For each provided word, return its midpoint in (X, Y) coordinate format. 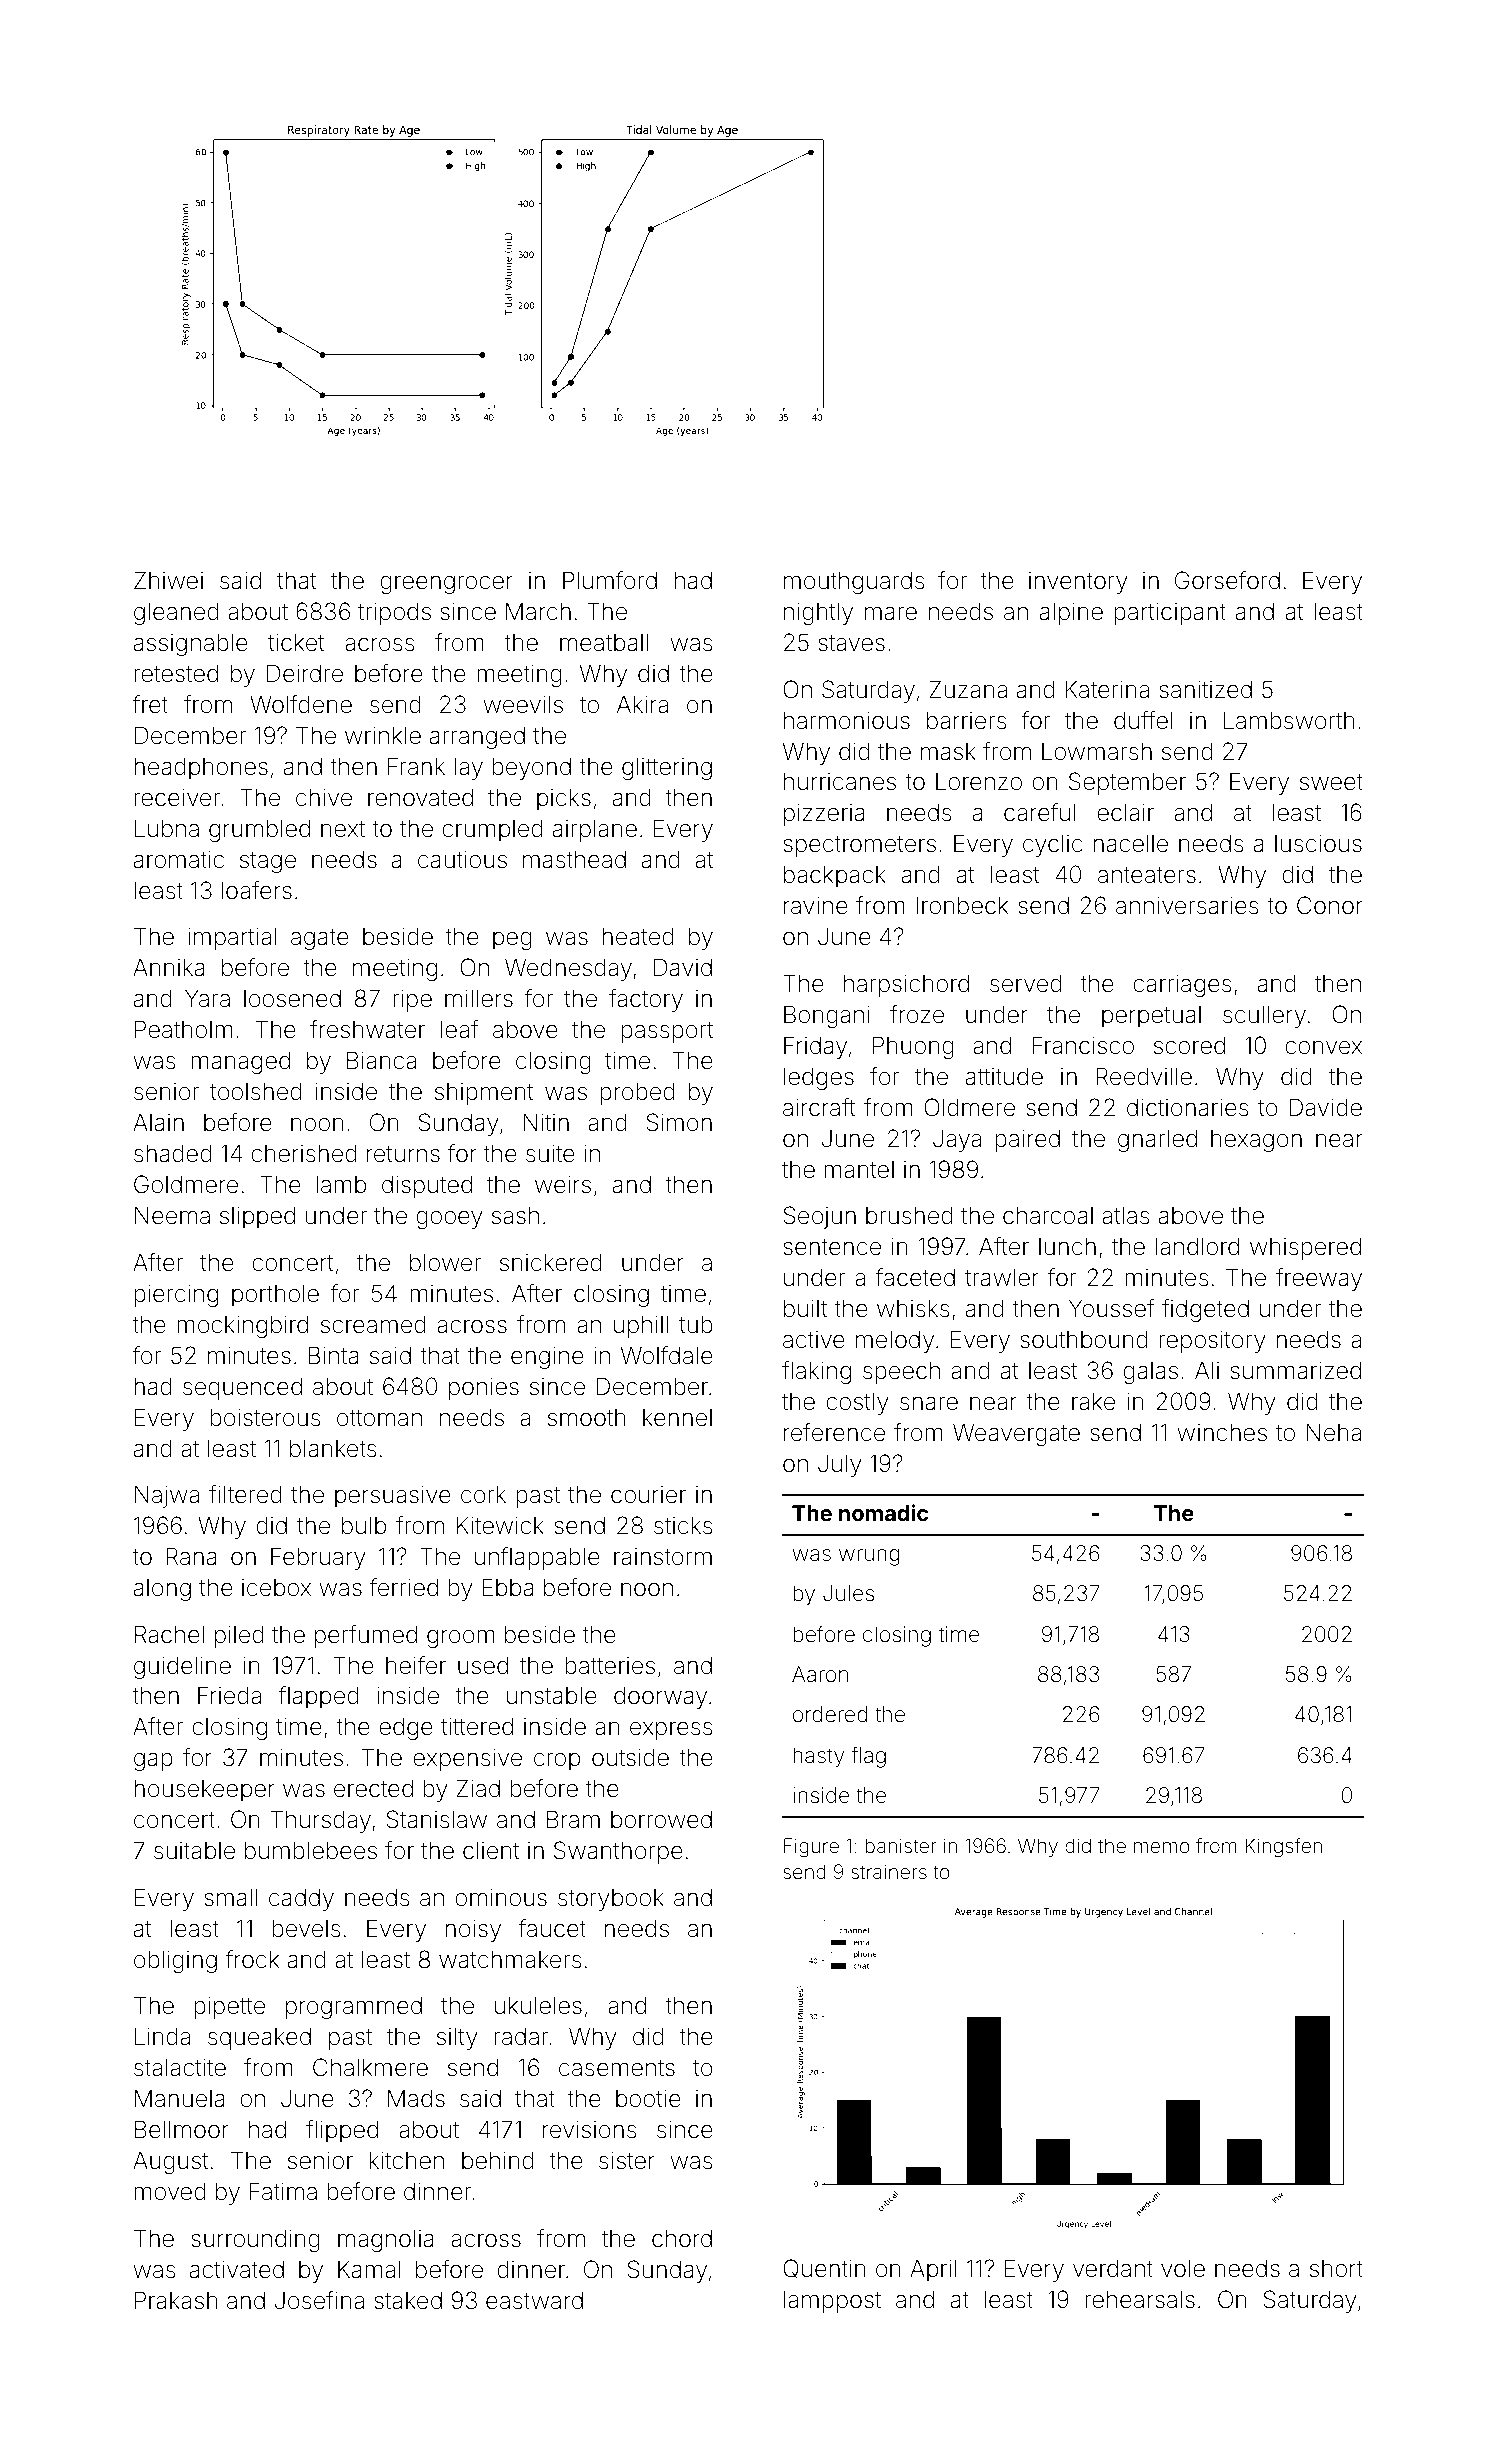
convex (1323, 1048)
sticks (683, 1525)
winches (1222, 1432)
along (162, 1590)
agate (320, 939)
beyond (531, 768)
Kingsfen (1283, 1848)
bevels (306, 1928)
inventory (1078, 583)
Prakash (176, 2300)
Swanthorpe (618, 1852)
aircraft (819, 1107)
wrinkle (383, 735)
